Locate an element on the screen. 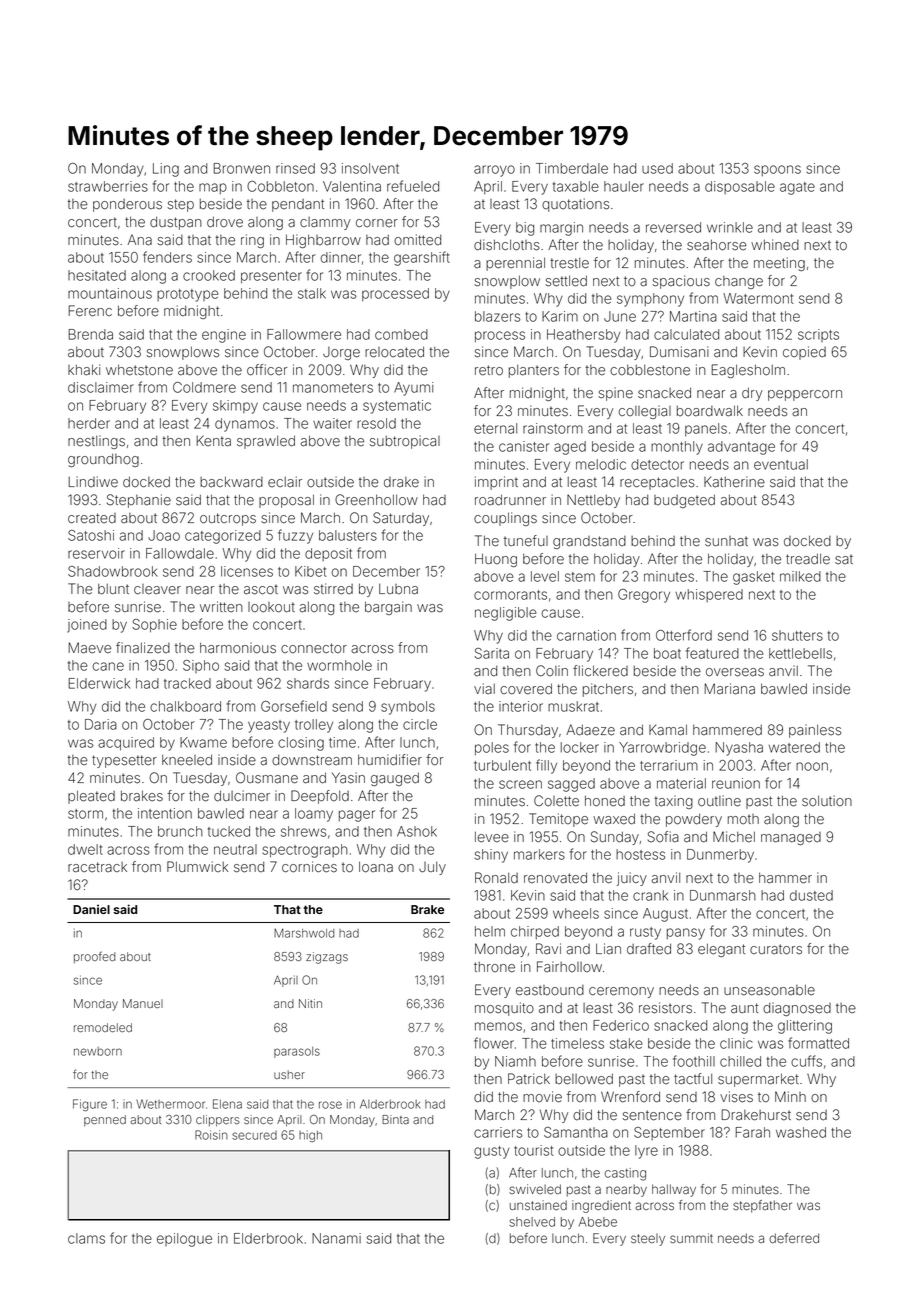 This screenshot has height=1308, width=924. licenses is located at coordinates (247, 571).
